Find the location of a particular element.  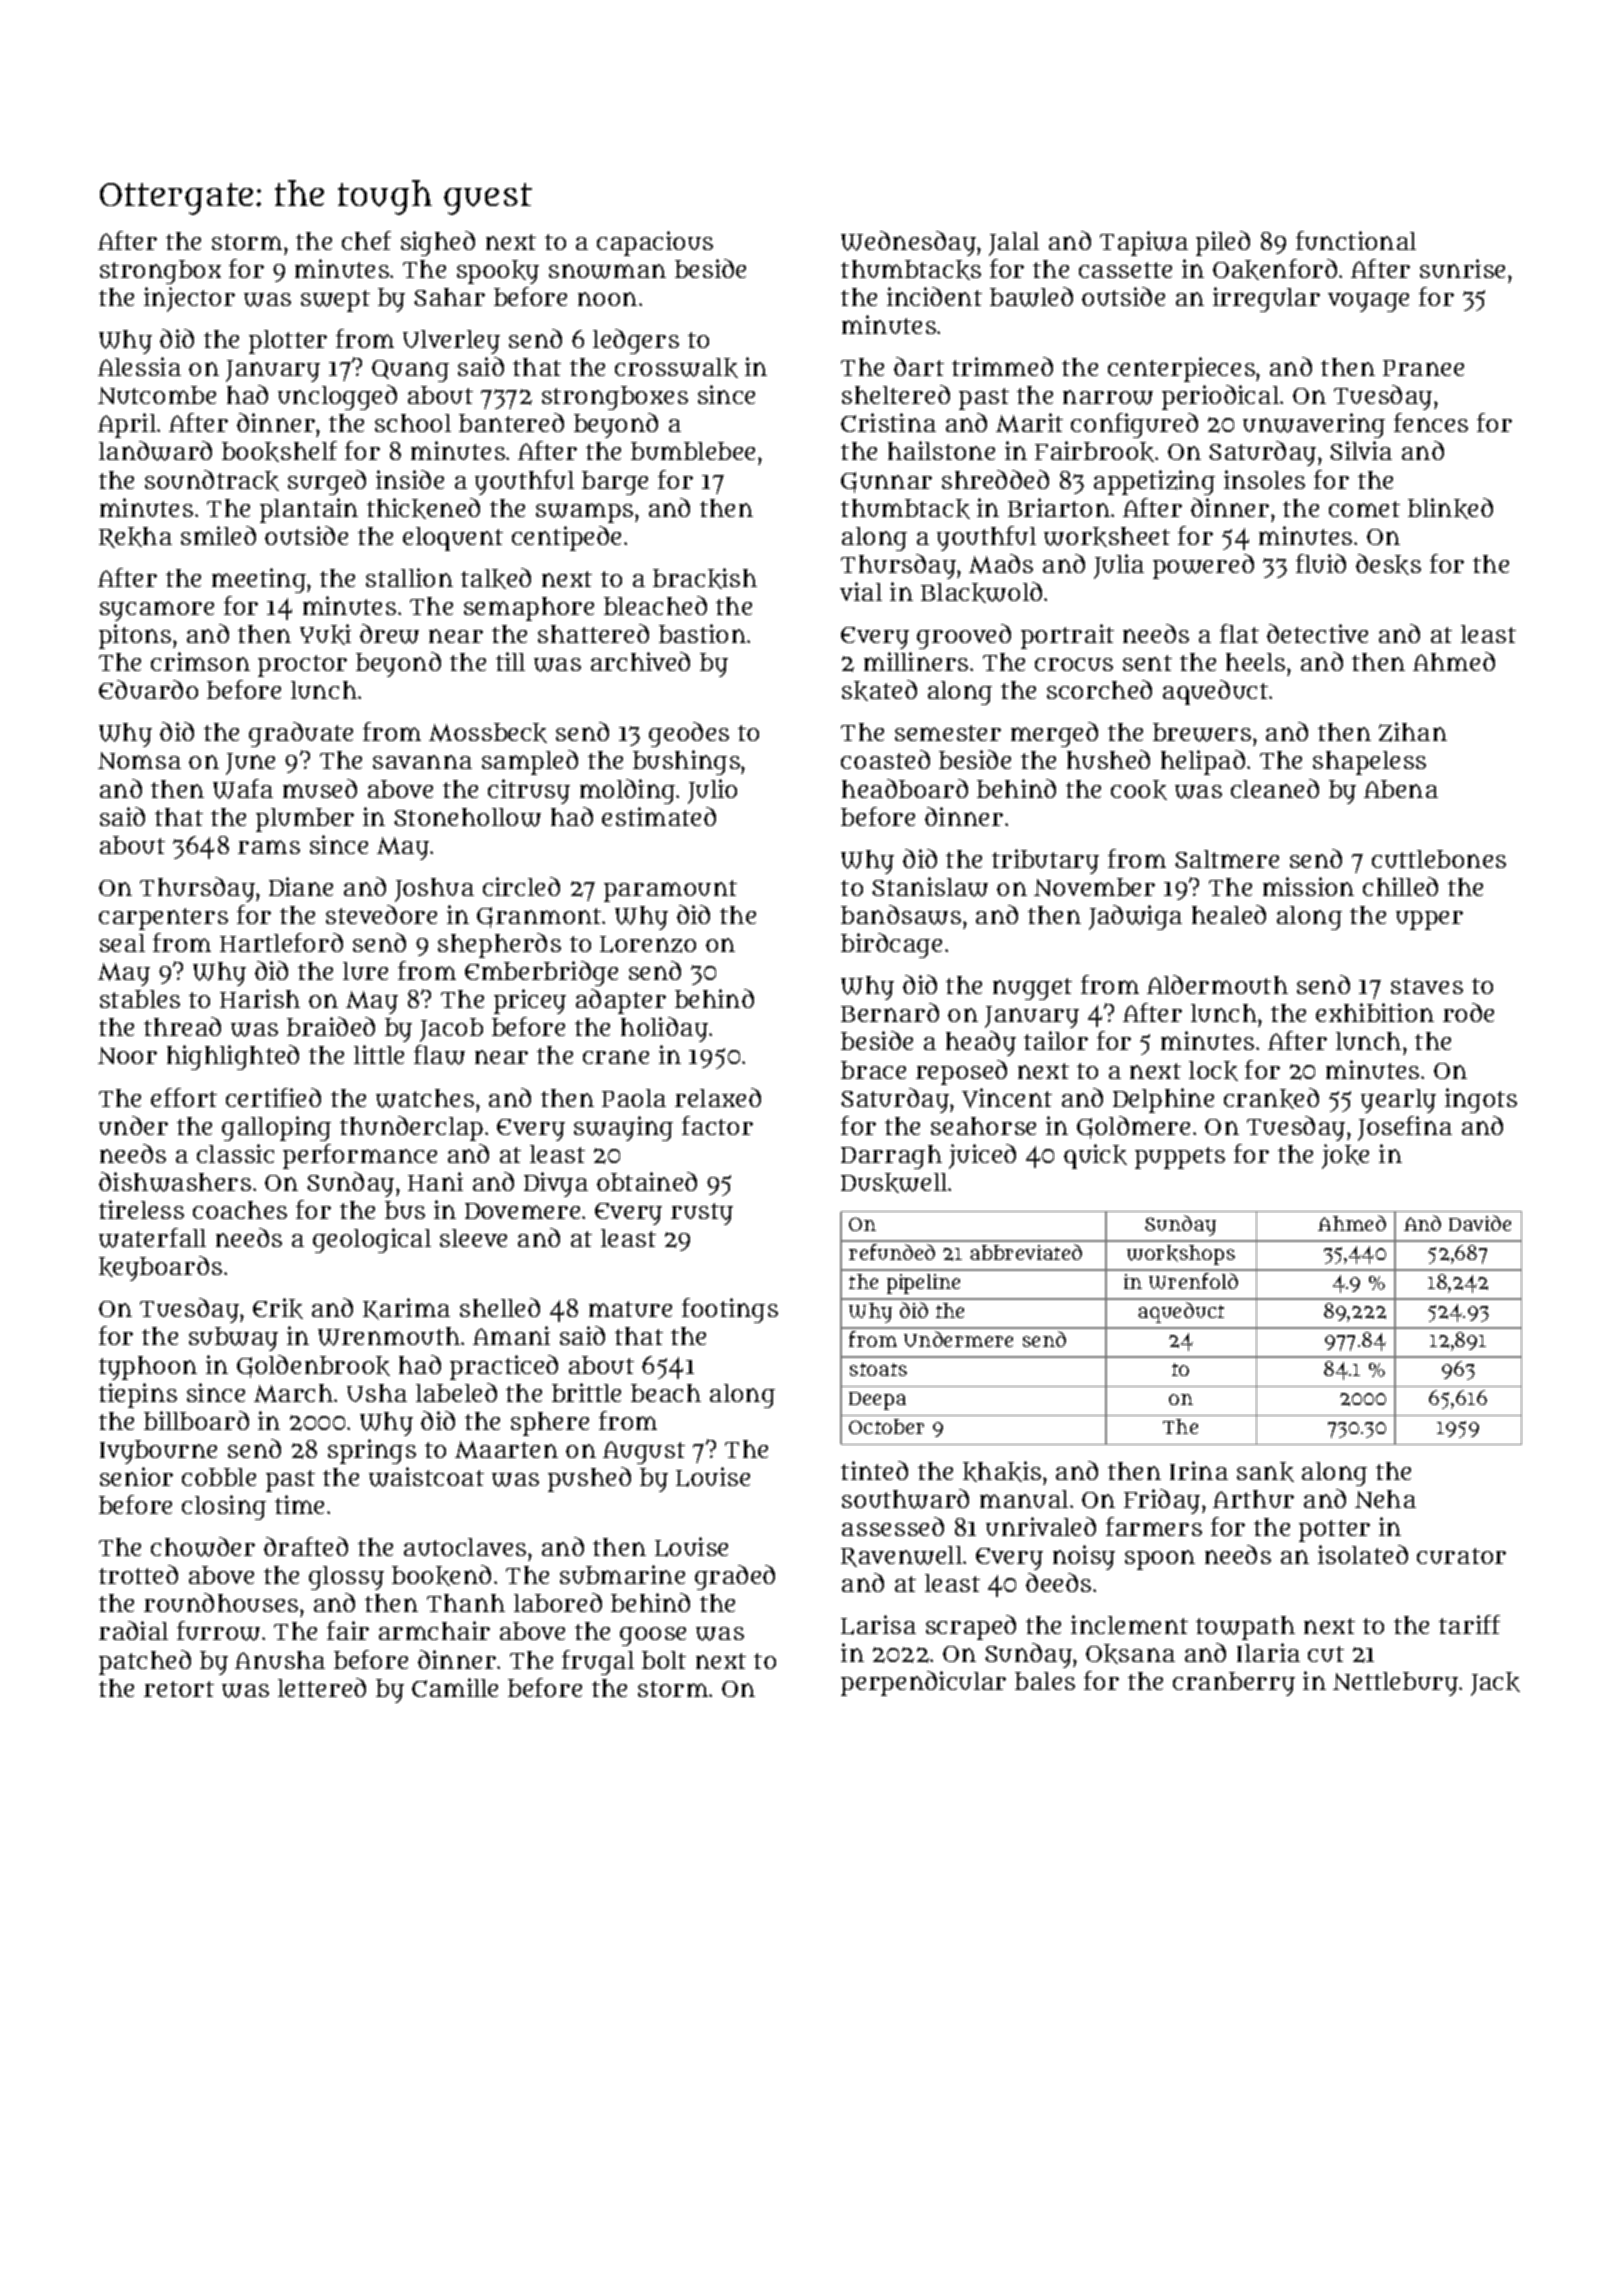

Stonehollow is located at coordinates (467, 817).
